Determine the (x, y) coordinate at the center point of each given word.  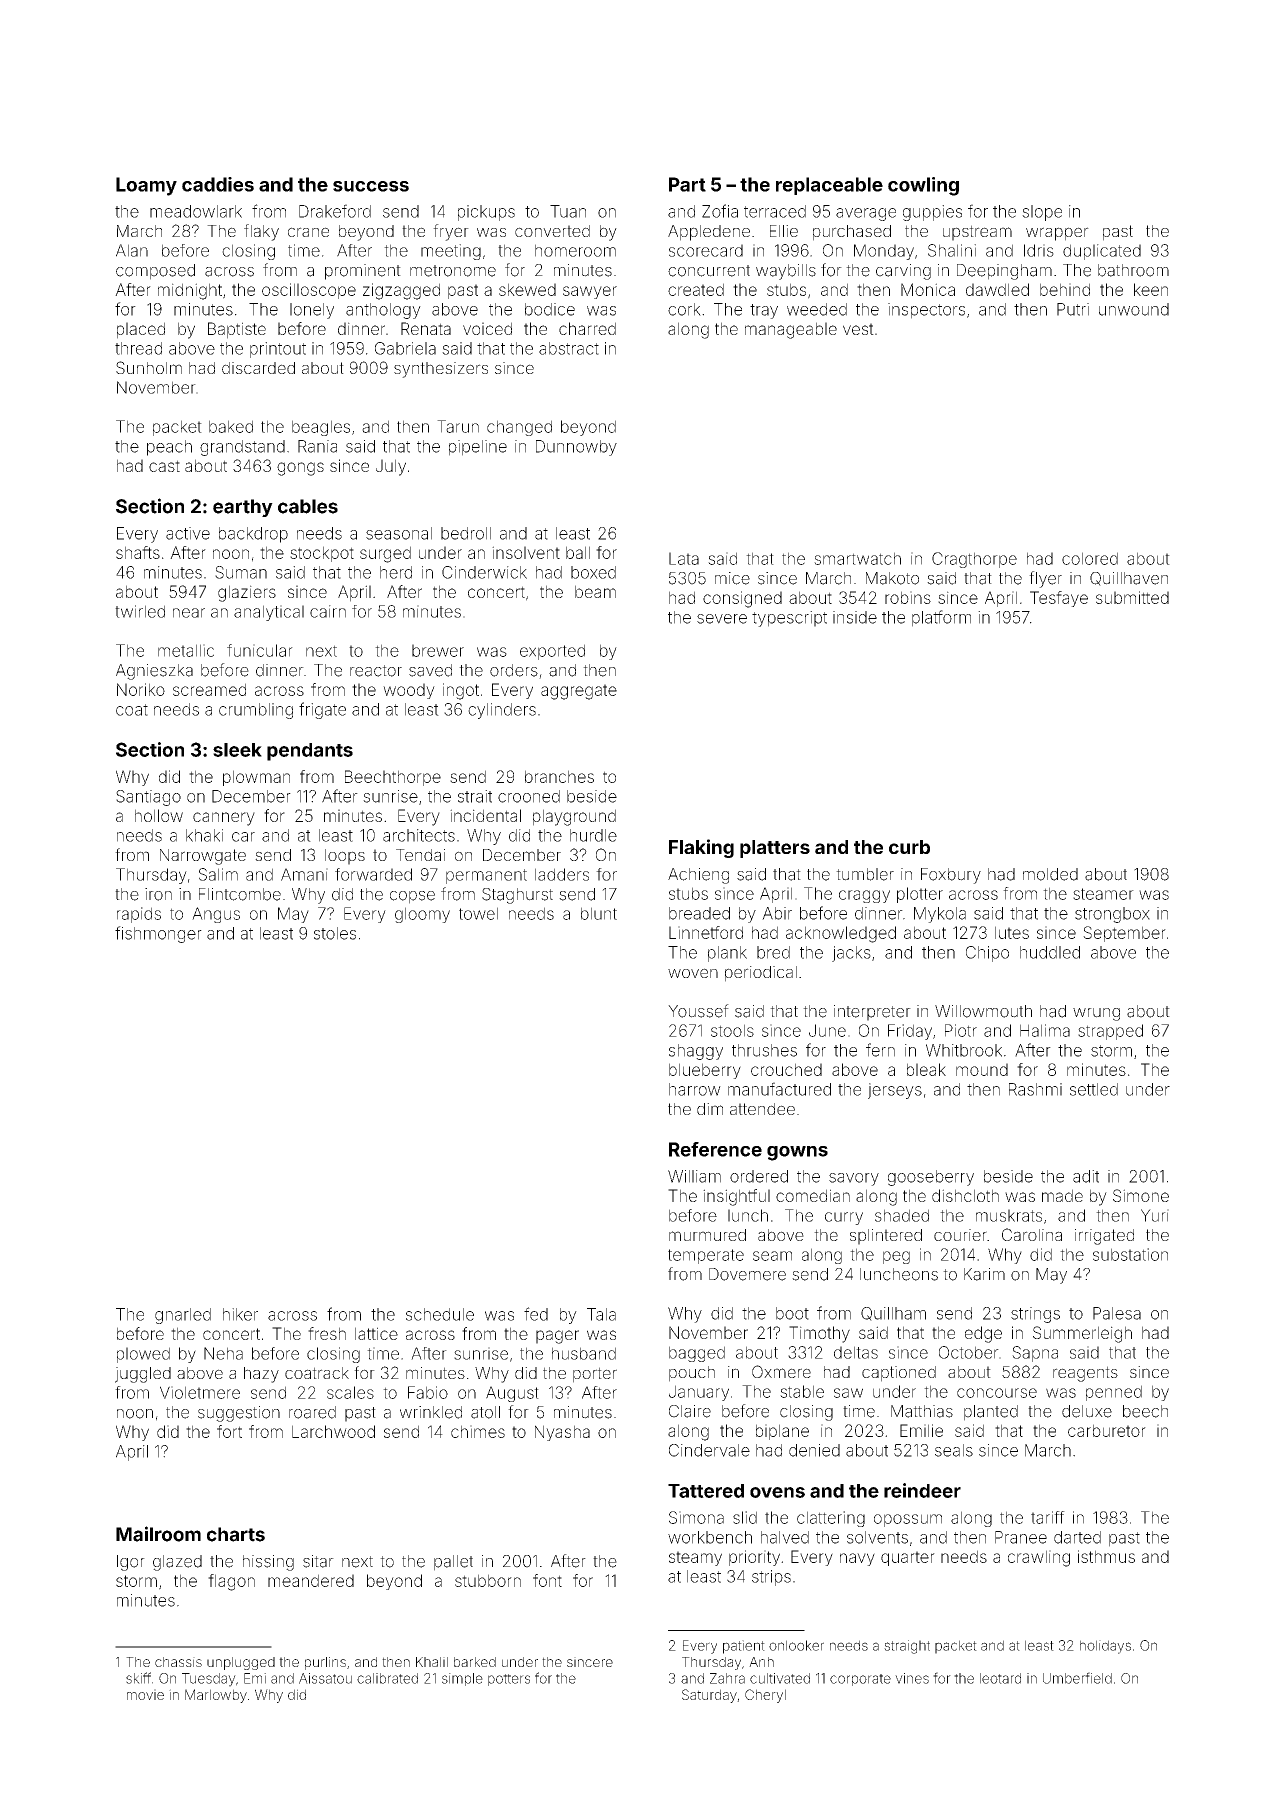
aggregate (579, 692)
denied (814, 1450)
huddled (1050, 952)
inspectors (926, 311)
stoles (335, 933)
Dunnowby (576, 448)
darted (1077, 1537)
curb (909, 847)
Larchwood (333, 1431)
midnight (190, 291)
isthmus (1106, 1556)
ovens (777, 1492)
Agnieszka (154, 672)
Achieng (698, 876)
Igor (131, 1563)
